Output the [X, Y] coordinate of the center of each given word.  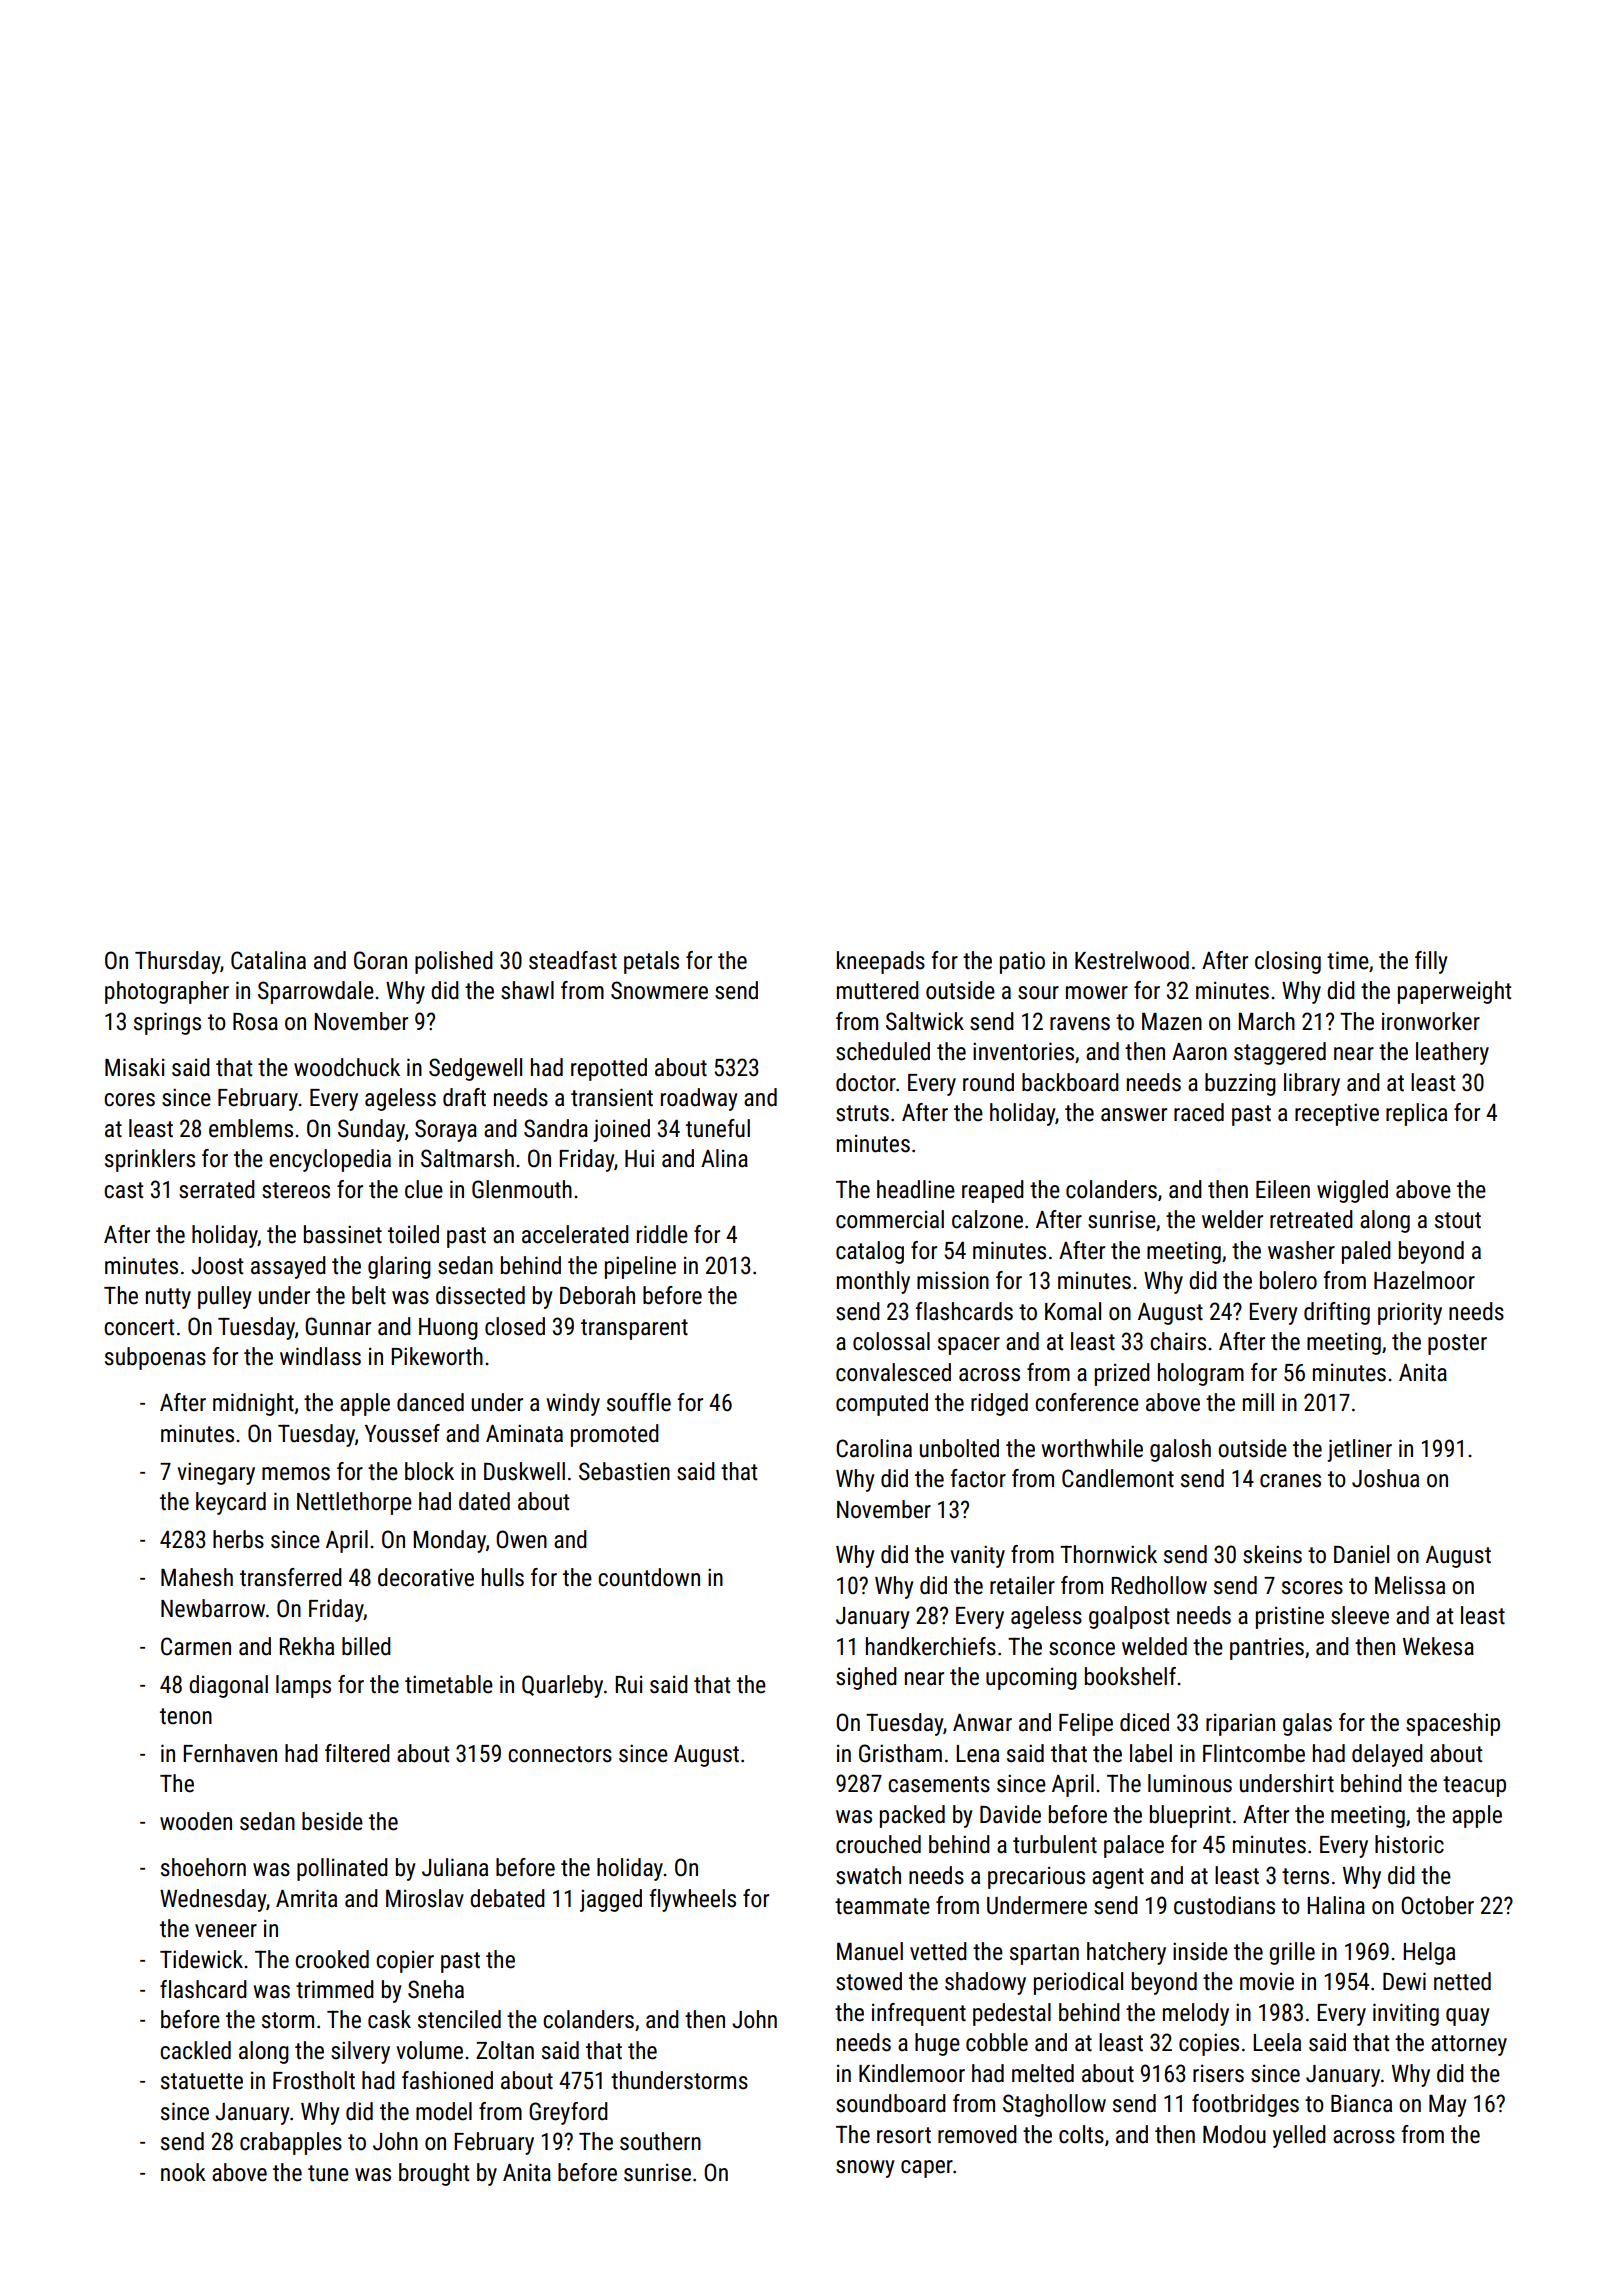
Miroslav [425, 1898]
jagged [611, 1900]
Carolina [874, 1448]
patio [1022, 962]
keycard [231, 1503]
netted [1462, 1981]
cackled [195, 2050]
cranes [1290, 1481]
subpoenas [155, 1358]
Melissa [1410, 1585]
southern [660, 2141]
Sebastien [624, 1471]
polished [454, 962]
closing [1288, 962]
